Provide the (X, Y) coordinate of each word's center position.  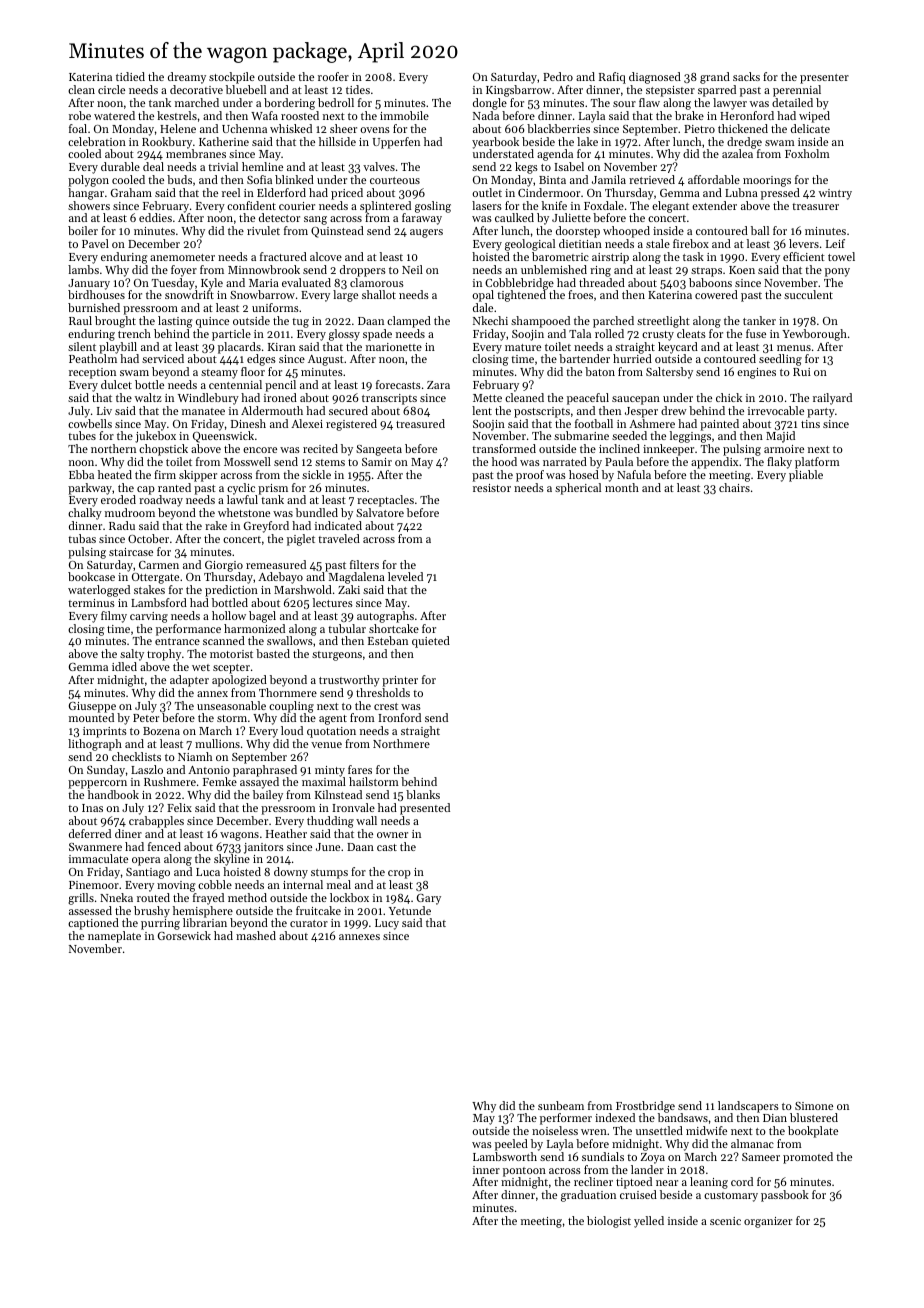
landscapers (748, 1107)
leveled (405, 576)
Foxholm (807, 153)
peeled (511, 1145)
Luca (208, 872)
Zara (438, 385)
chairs (734, 487)
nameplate (114, 937)
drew (674, 410)
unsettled (659, 1130)
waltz (148, 397)
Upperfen (396, 143)
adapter (189, 681)
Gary (429, 899)
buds (179, 179)
